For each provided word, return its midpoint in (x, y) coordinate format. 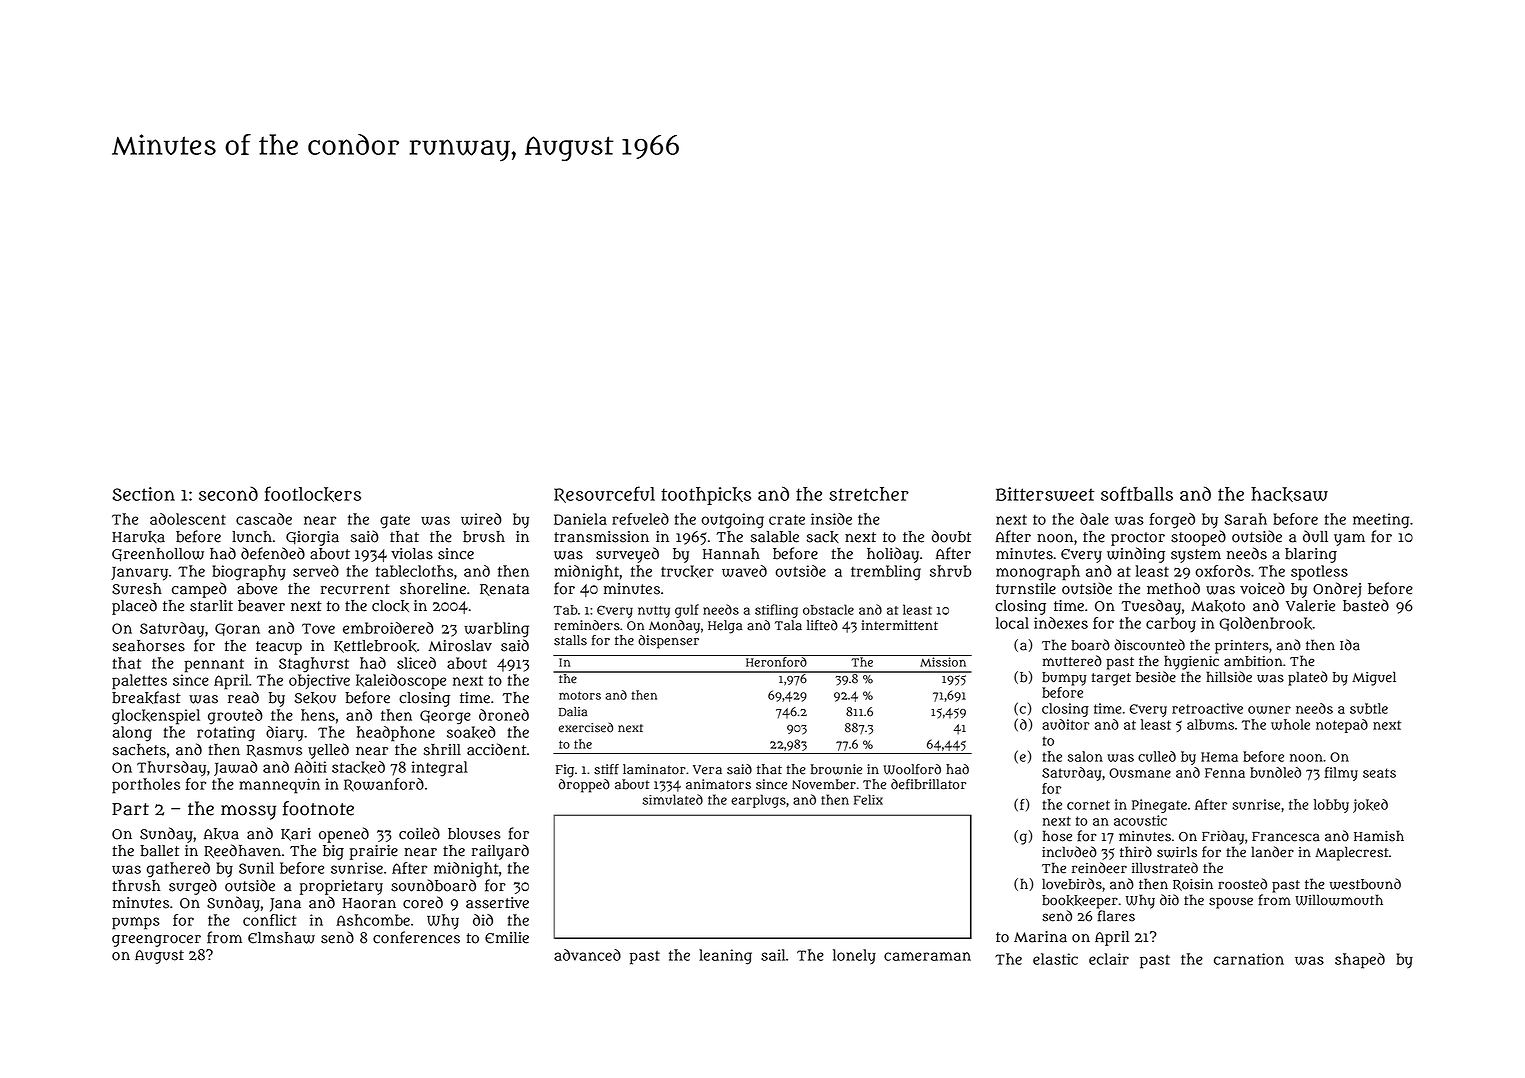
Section (143, 494)
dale (1094, 519)
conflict (270, 920)
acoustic (1140, 820)
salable (774, 537)
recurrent (355, 589)
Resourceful (604, 494)
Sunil (256, 868)
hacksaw (1289, 494)
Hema (1219, 757)
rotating (226, 734)
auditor (1066, 724)
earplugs (758, 801)
